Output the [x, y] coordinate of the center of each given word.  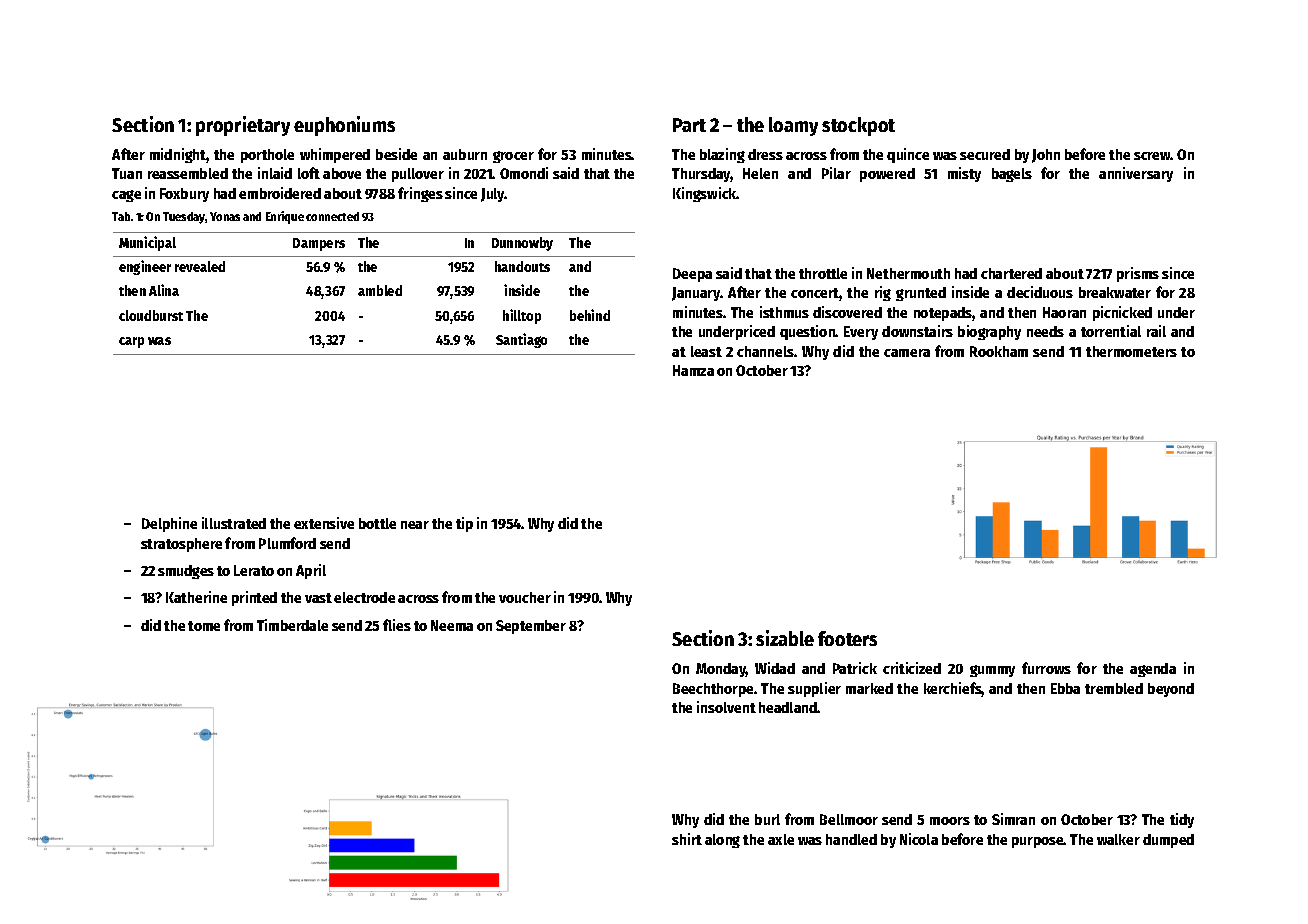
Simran [1013, 819]
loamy [793, 126]
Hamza [693, 370]
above [342, 173]
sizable [785, 638]
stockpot [858, 126]
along [722, 841]
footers [847, 638]
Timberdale [292, 625]
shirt [687, 839]
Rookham [999, 351]
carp [131, 342]
